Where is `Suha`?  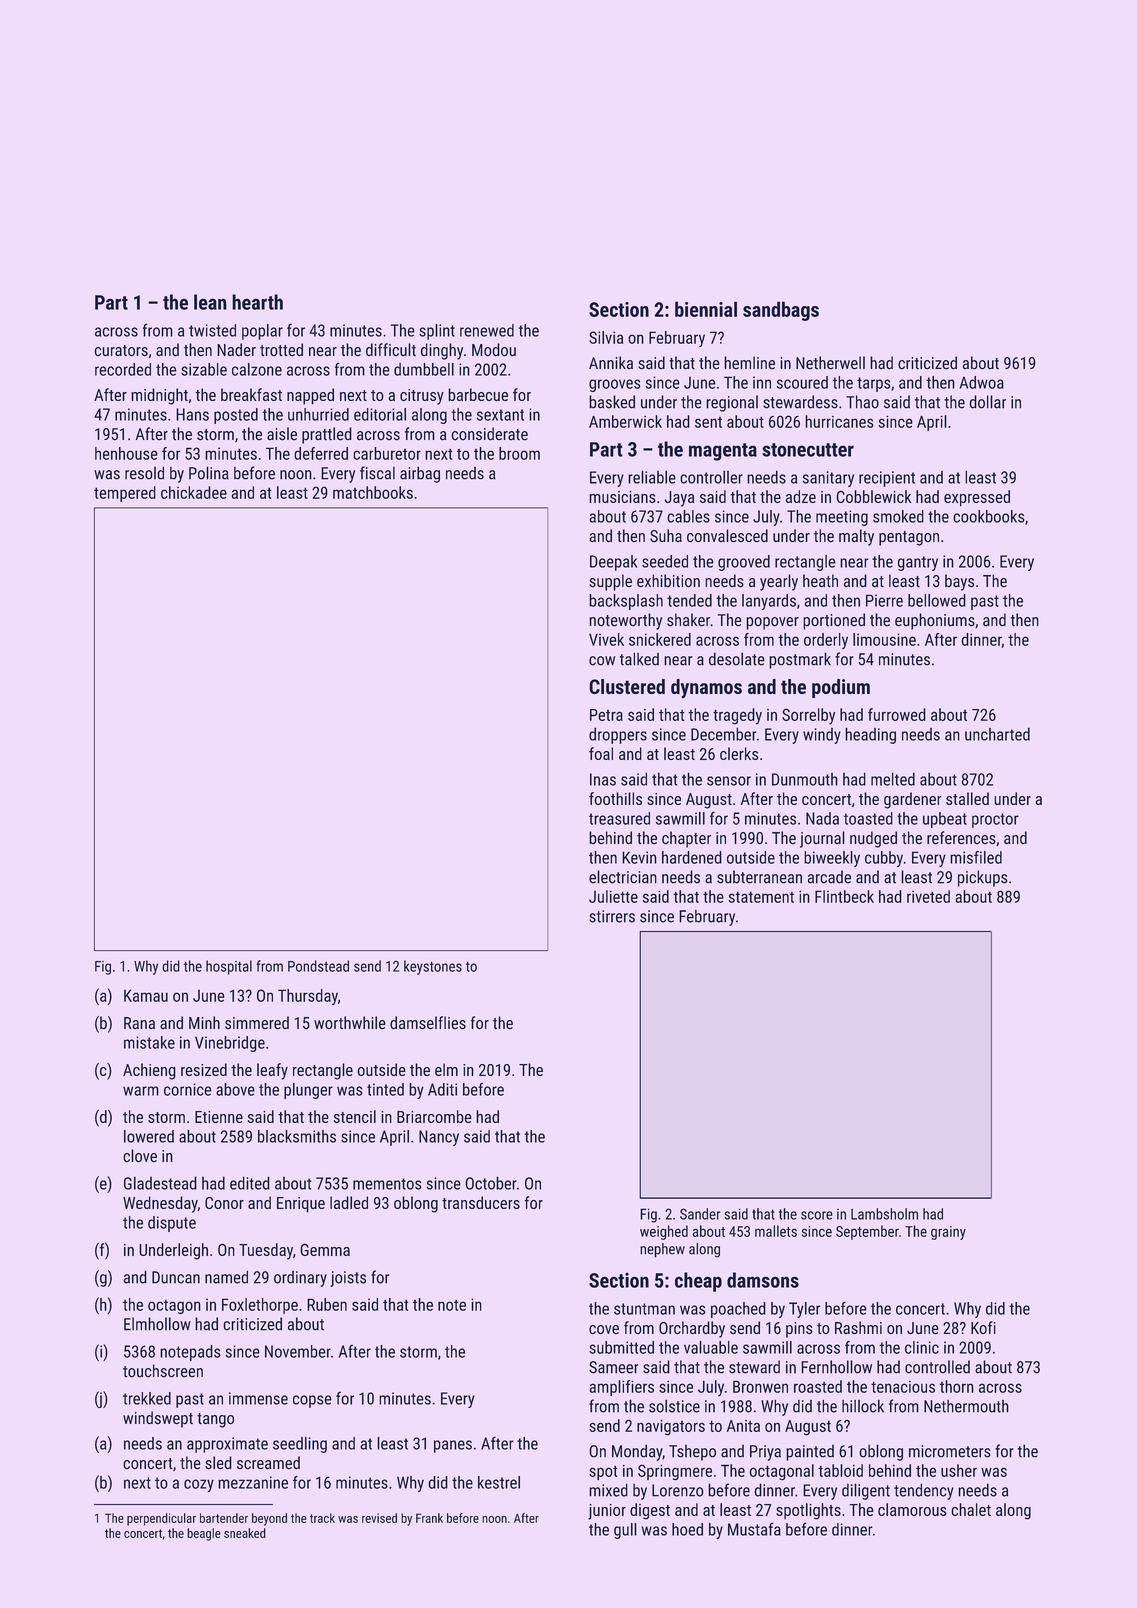 Suha is located at coordinates (666, 536).
